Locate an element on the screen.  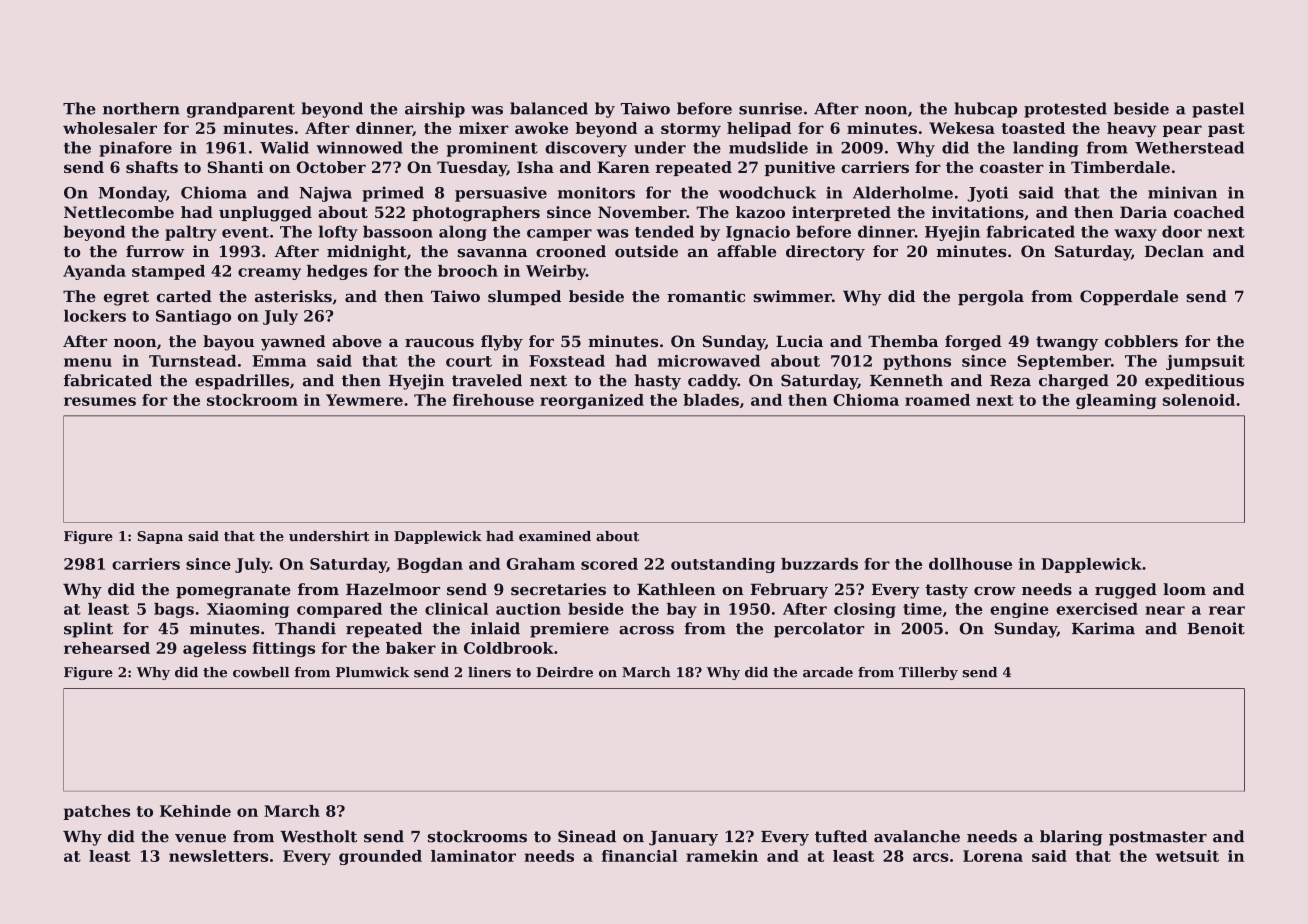
Copperdale is located at coordinates (1129, 298).
